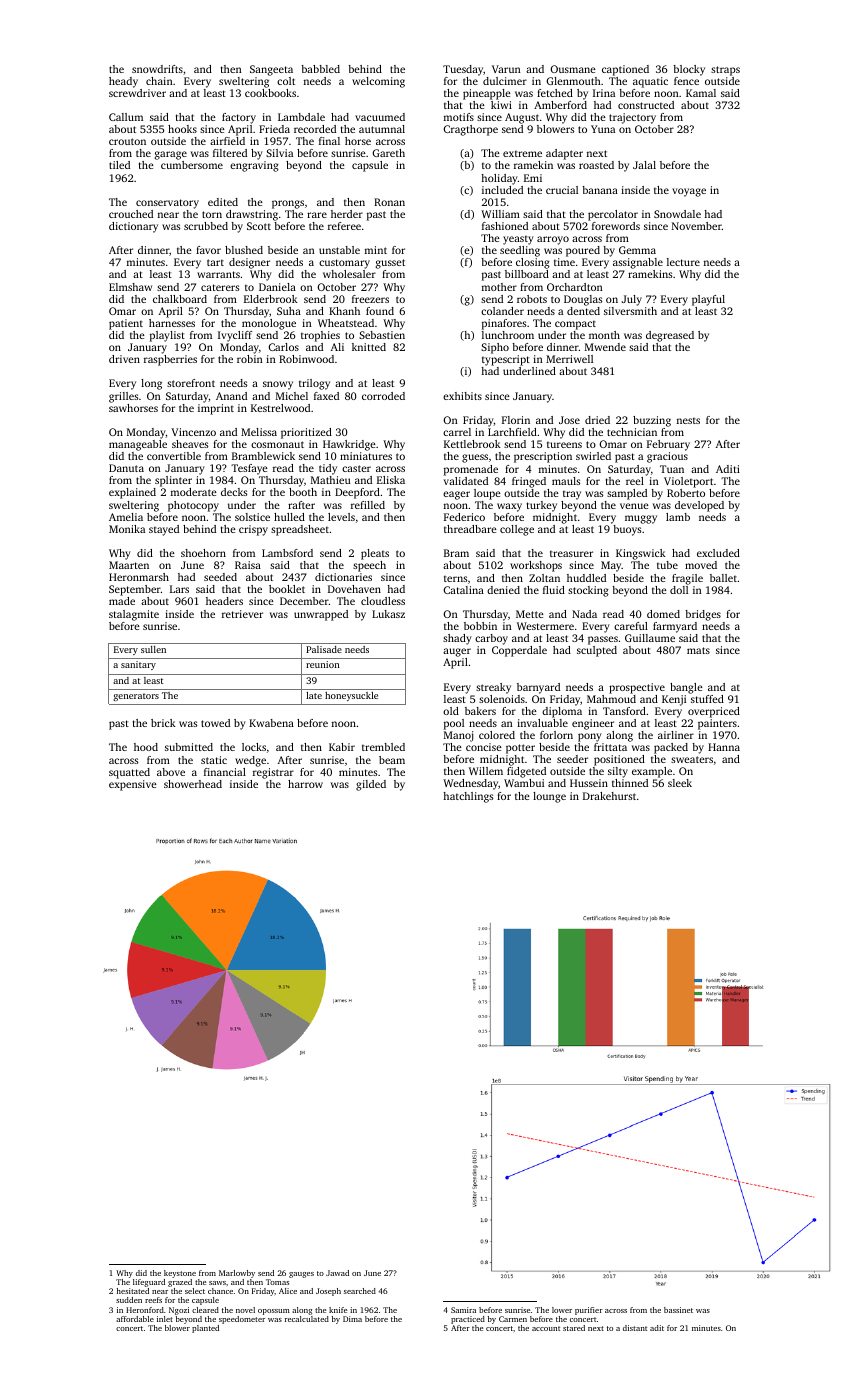  I want to click on saws, so click(217, 1283).
